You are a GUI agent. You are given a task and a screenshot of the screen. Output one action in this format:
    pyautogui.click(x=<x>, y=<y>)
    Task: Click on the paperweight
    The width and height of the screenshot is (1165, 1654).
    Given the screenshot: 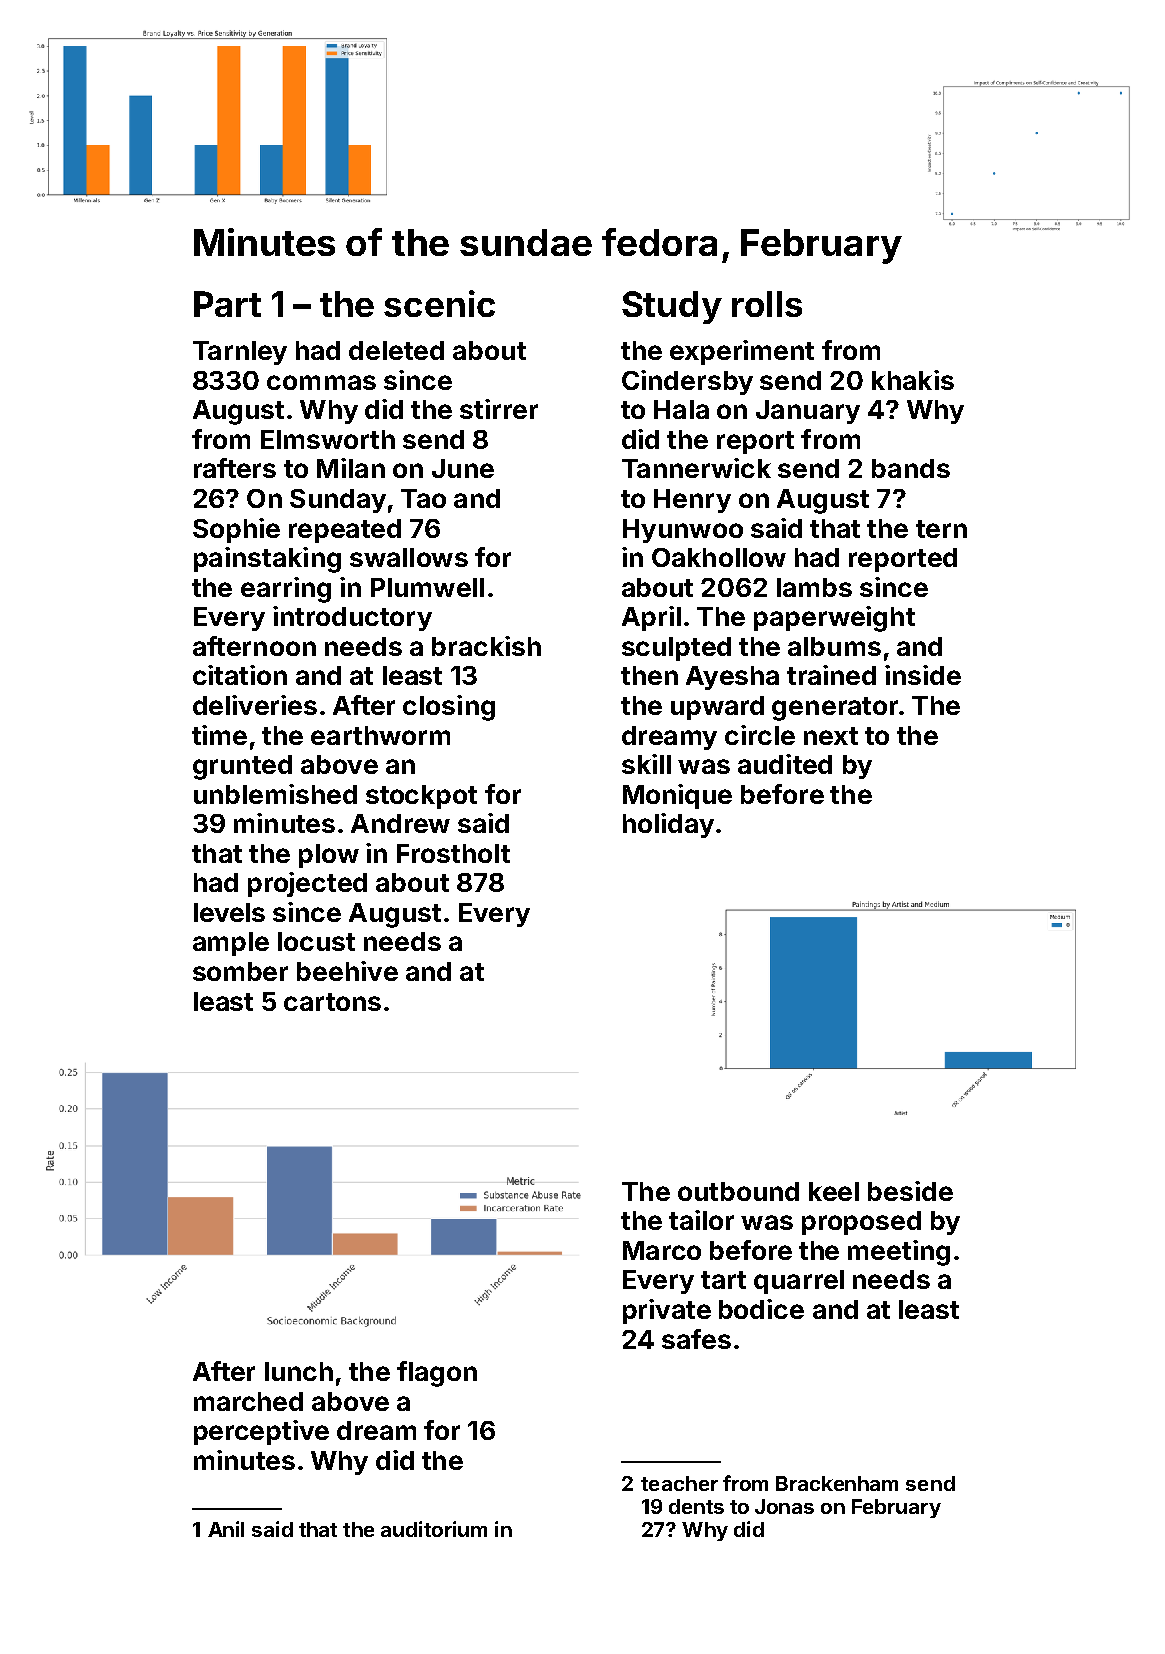 What is the action you would take?
    pyautogui.click(x=834, y=619)
